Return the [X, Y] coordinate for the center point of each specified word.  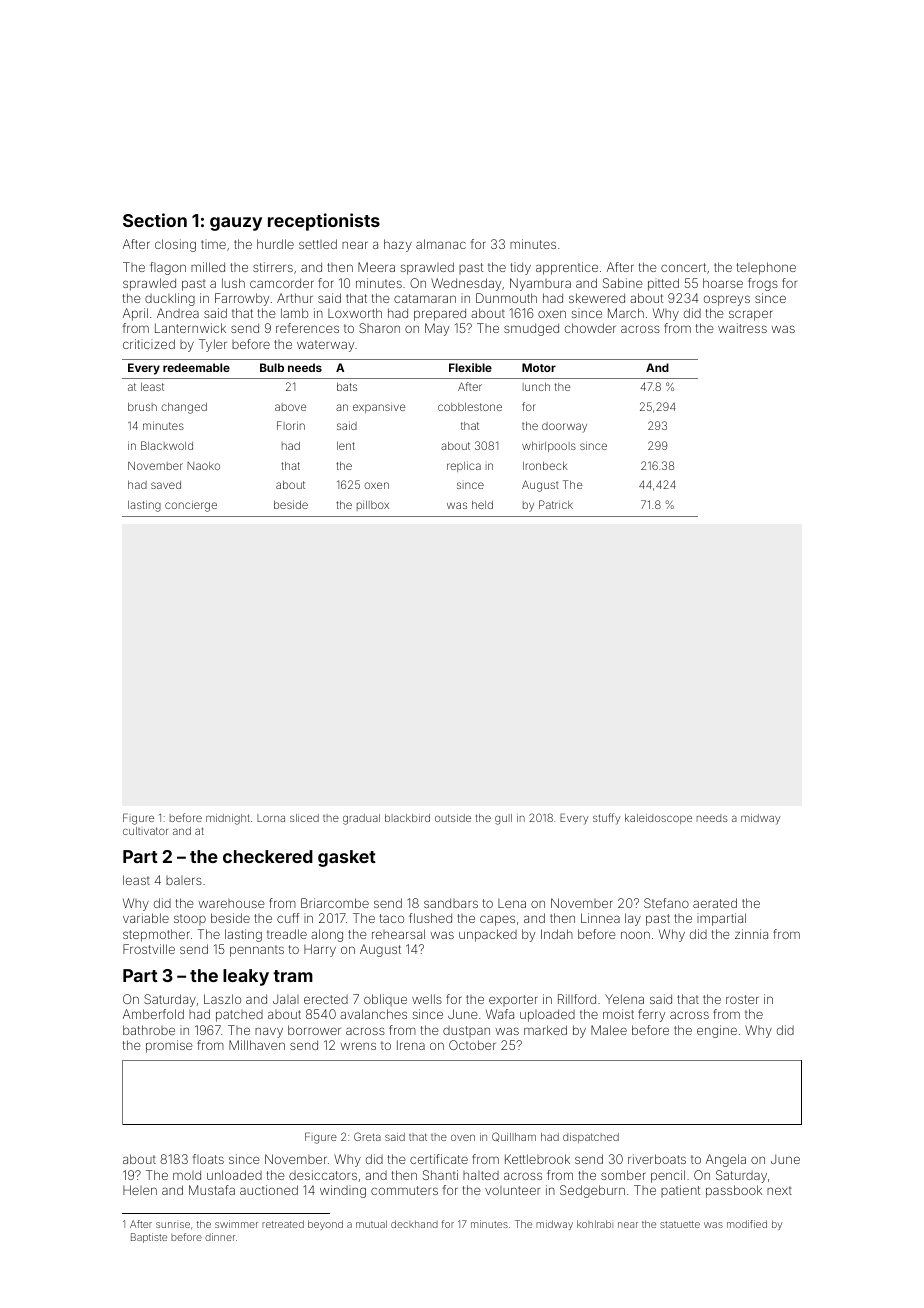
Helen [140, 1190]
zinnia [751, 934]
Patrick [556, 504]
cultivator [145, 831]
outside [453, 818]
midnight [228, 819]
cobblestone [470, 407]
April [135, 314]
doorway [564, 427]
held [482, 505]
